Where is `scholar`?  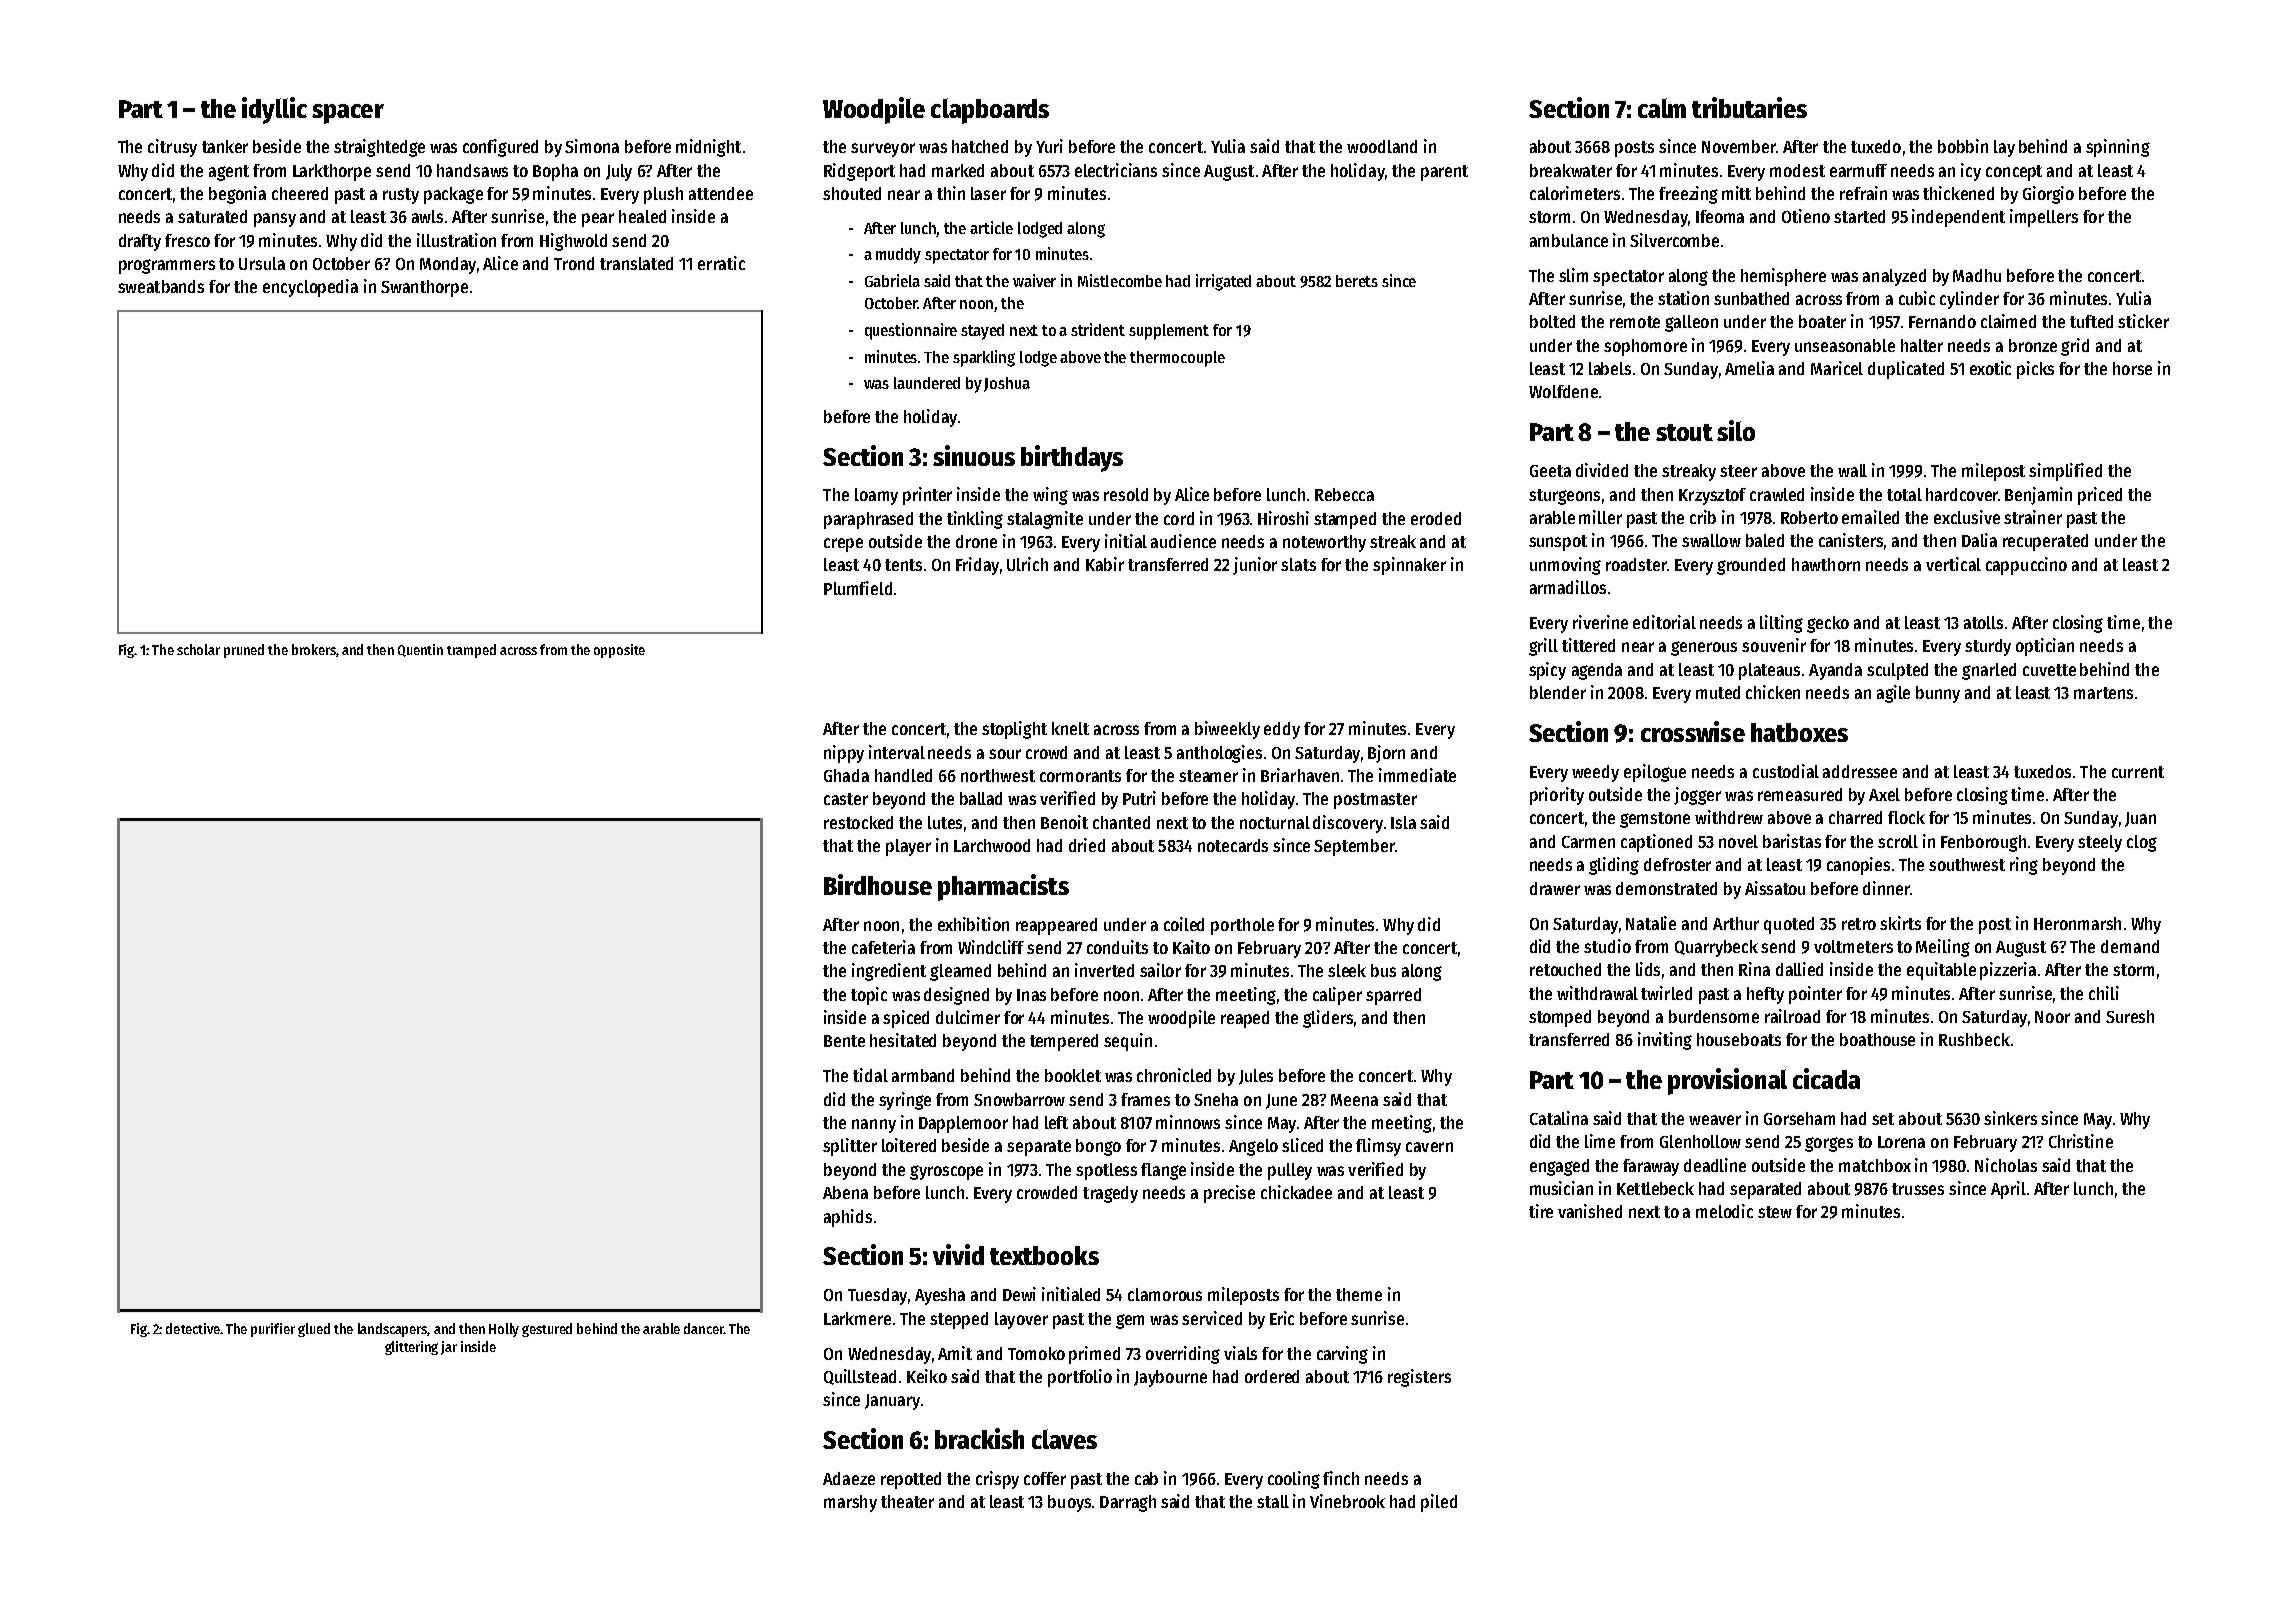
scholar is located at coordinates (198, 649).
